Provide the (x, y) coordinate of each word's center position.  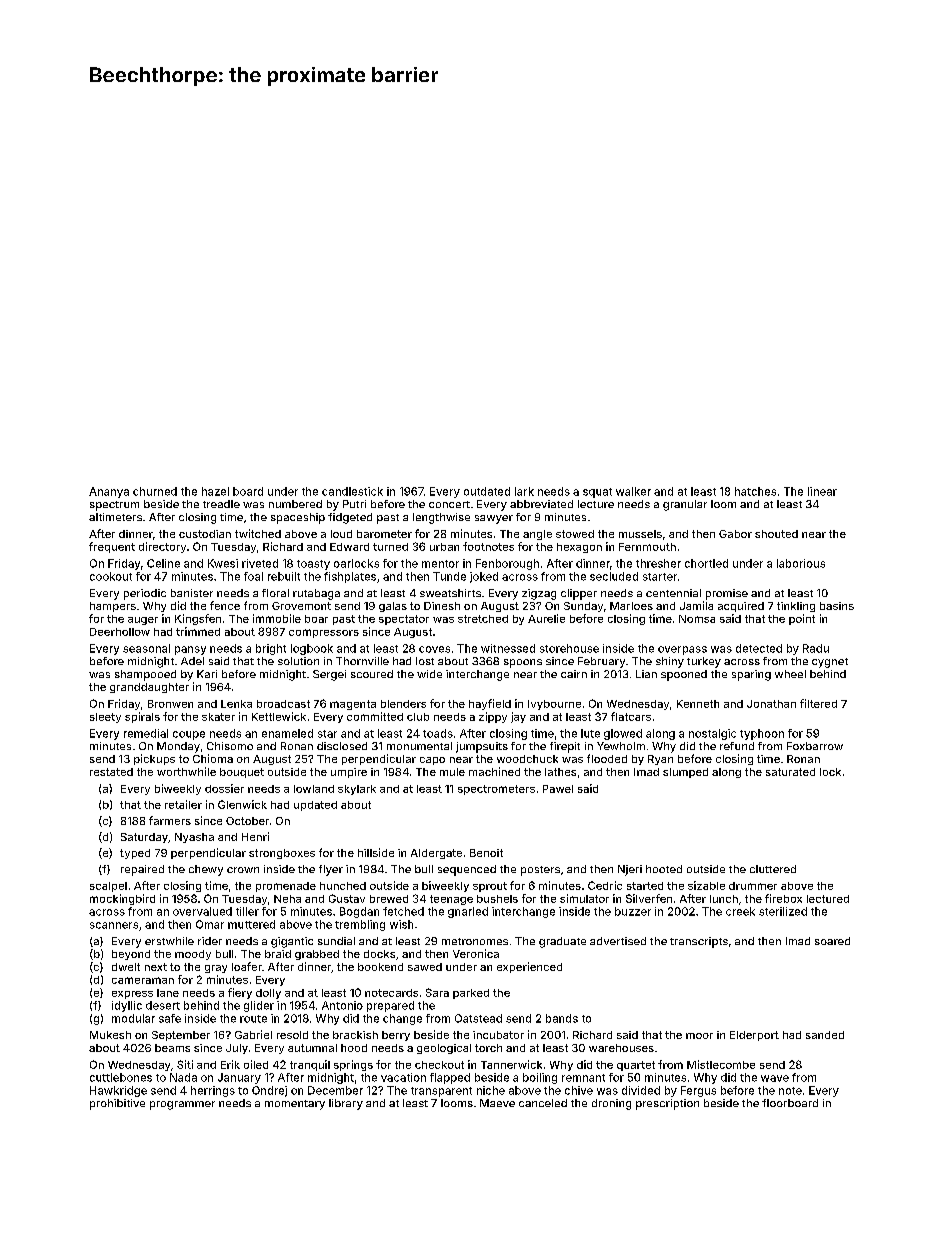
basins (837, 606)
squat (597, 493)
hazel (215, 491)
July (237, 1049)
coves (434, 649)
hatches (755, 491)
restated (111, 772)
